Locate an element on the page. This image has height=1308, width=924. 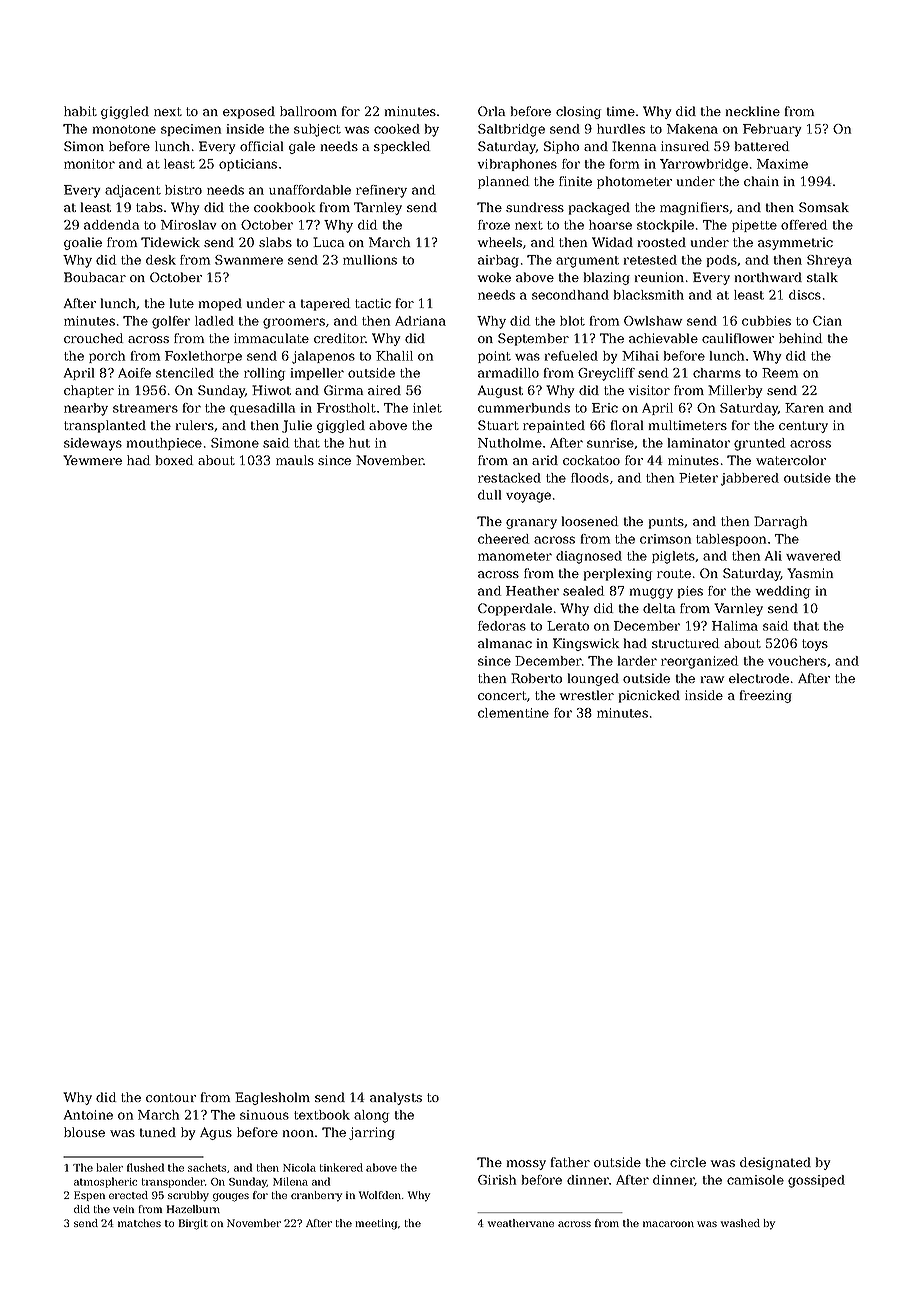
analysts is located at coordinates (396, 1098).
